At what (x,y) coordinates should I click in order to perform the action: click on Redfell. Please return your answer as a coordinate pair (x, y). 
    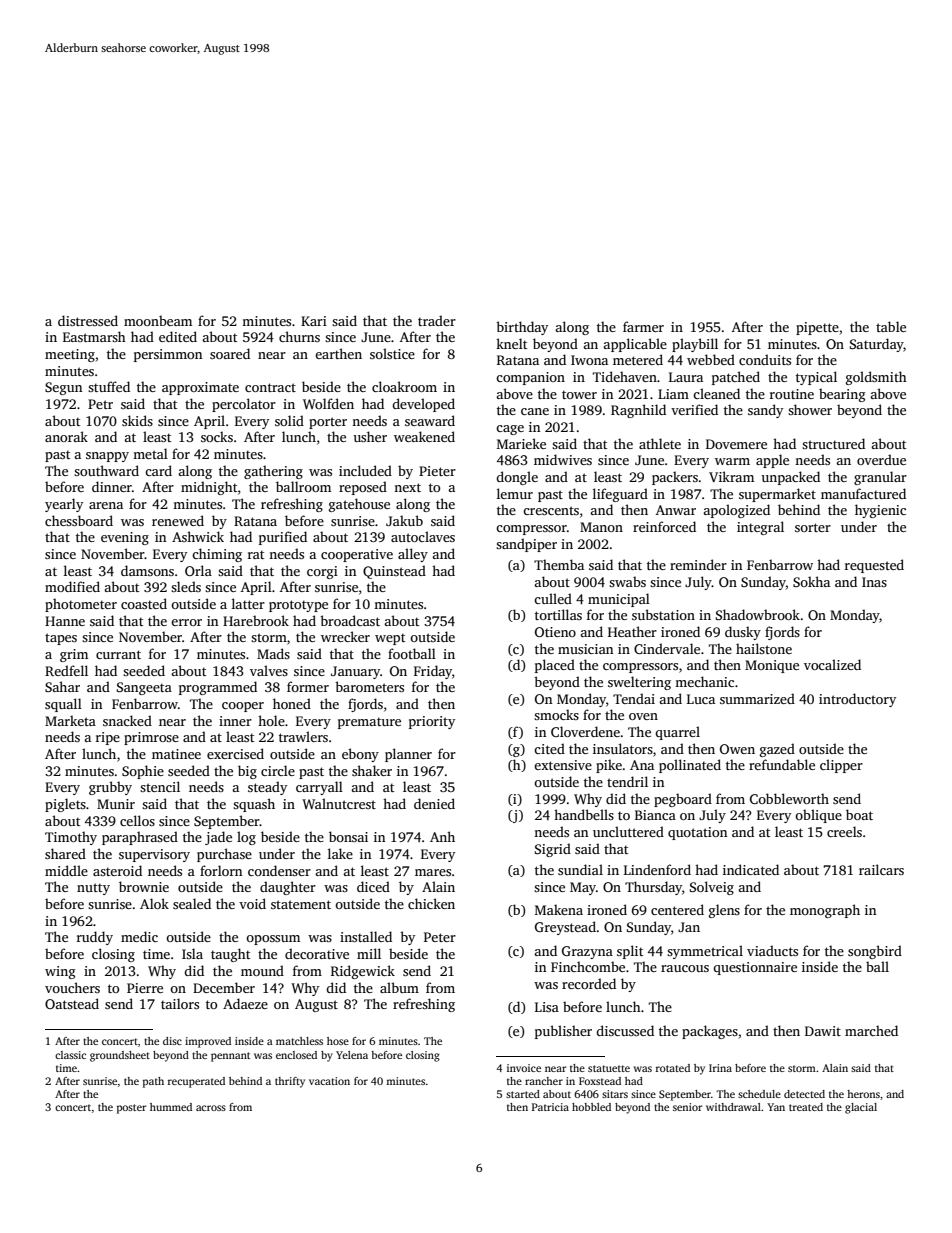
    Looking at the image, I should click on (66, 670).
